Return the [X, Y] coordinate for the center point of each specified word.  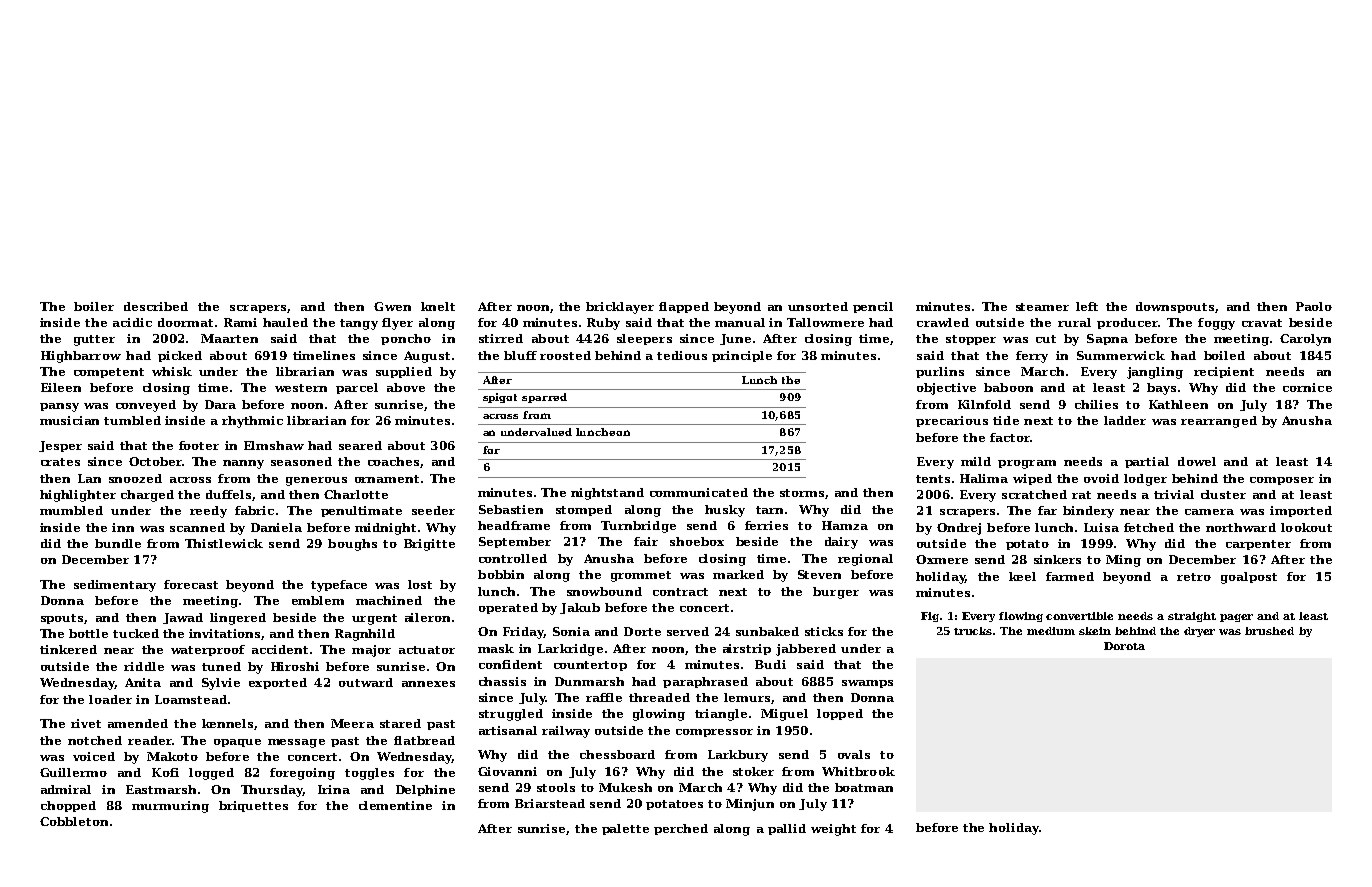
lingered [238, 619]
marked [738, 574]
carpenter [1258, 545]
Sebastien [511, 509]
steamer [1042, 307]
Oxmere [942, 559]
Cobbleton [74, 821]
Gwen [392, 306]
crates [60, 462]
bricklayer [620, 308]
